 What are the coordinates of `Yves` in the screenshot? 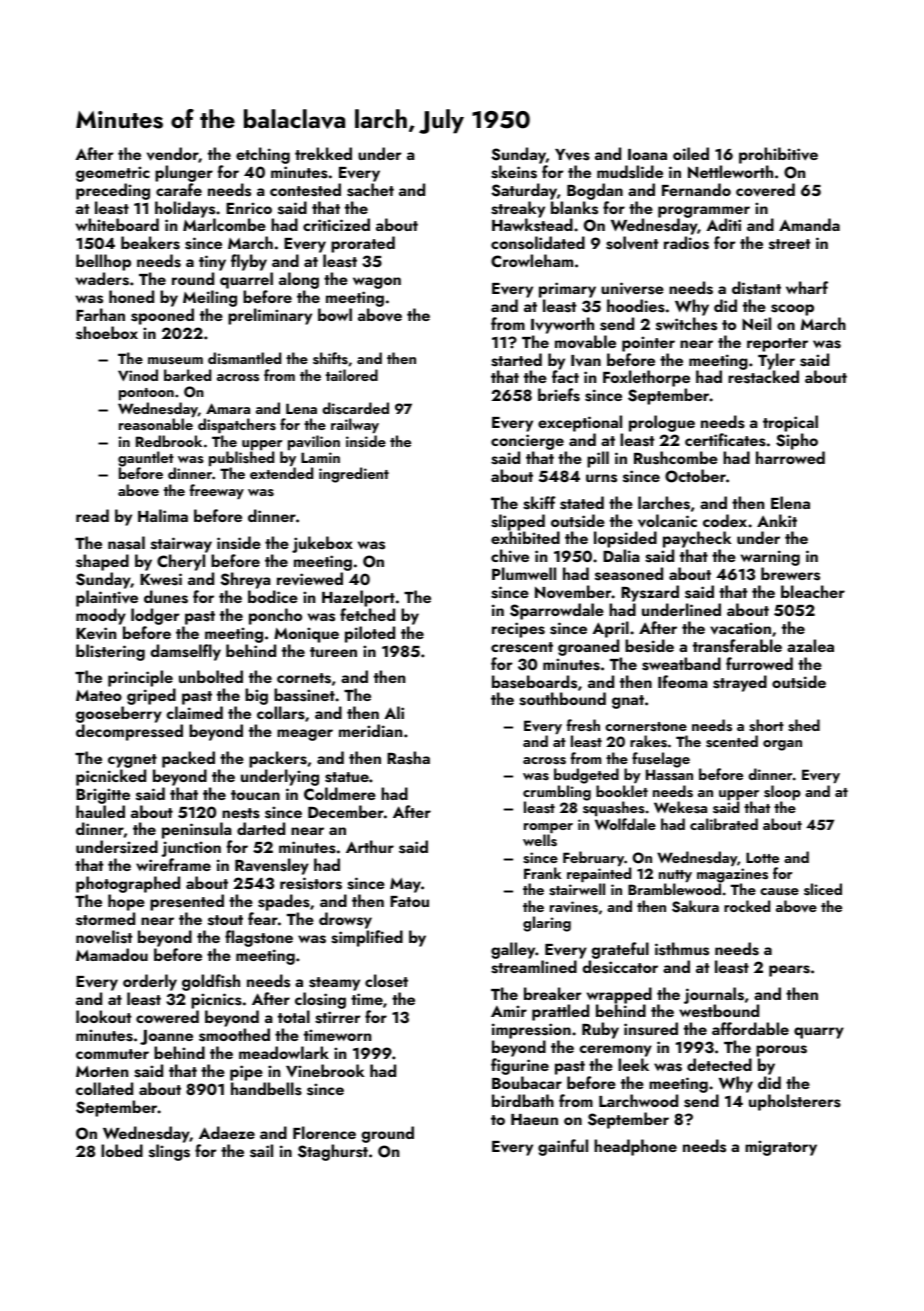 It's located at (572, 155).
